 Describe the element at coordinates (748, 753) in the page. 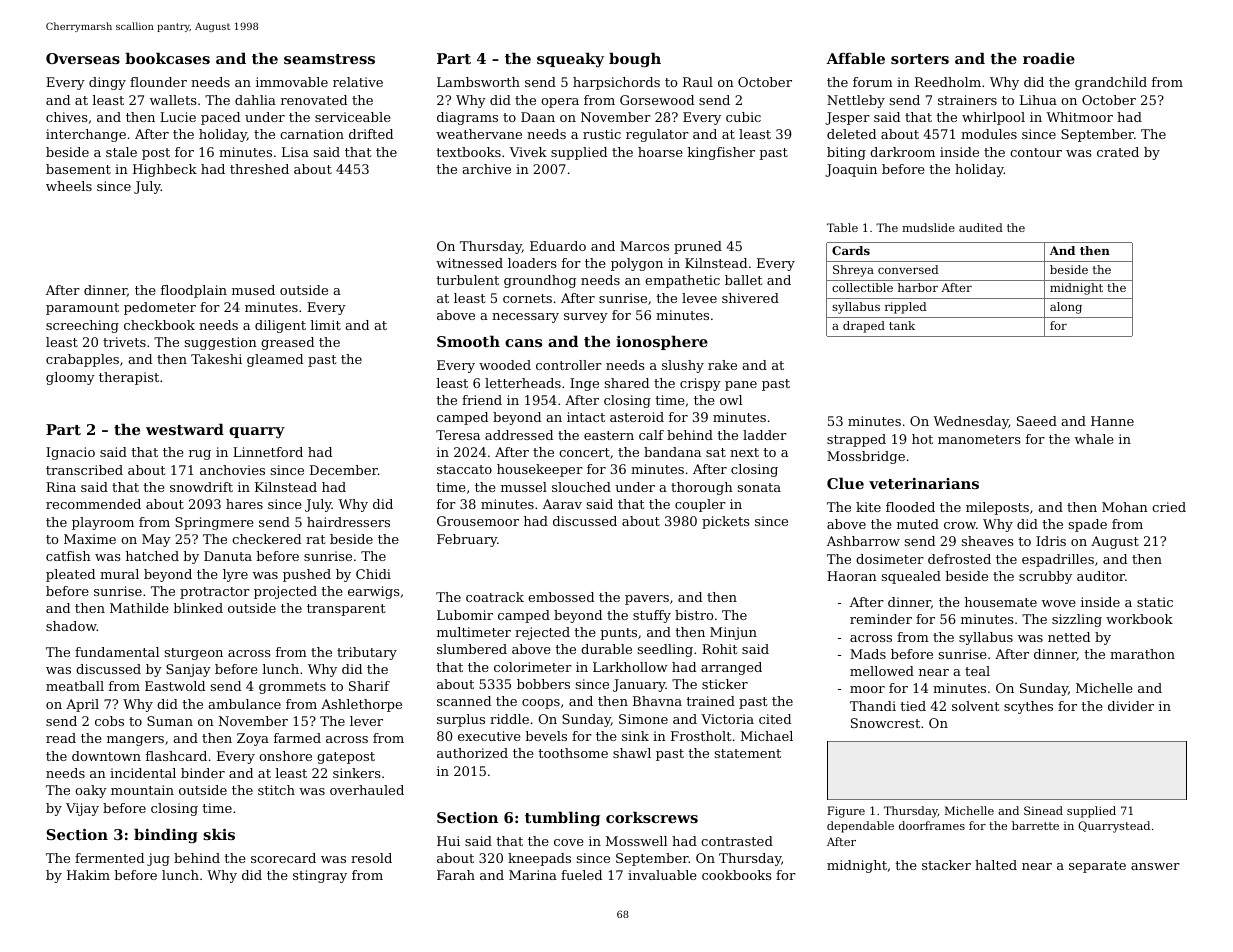

I see `statement` at that location.
